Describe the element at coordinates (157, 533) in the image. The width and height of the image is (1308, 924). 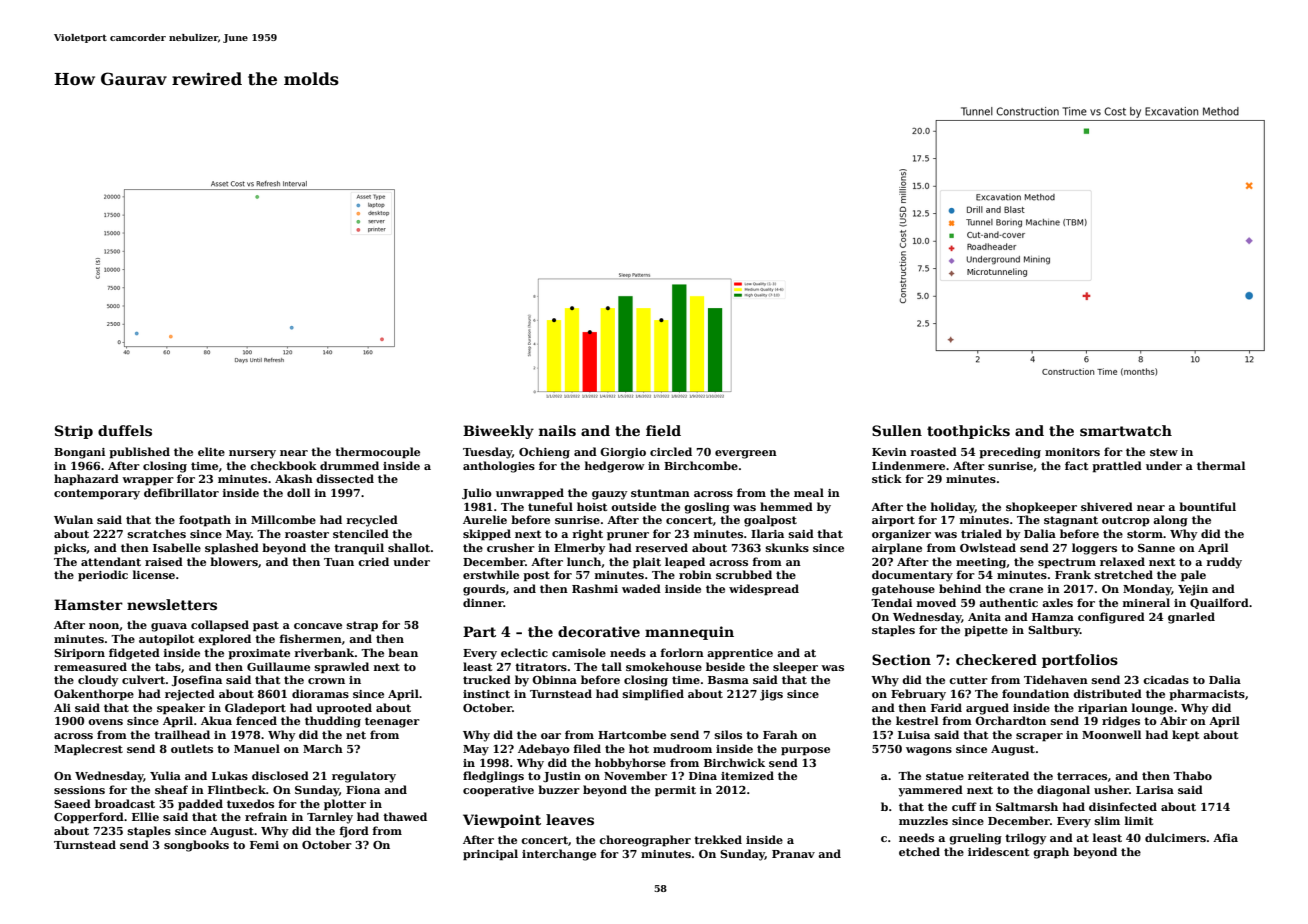
I see `scratches` at that location.
